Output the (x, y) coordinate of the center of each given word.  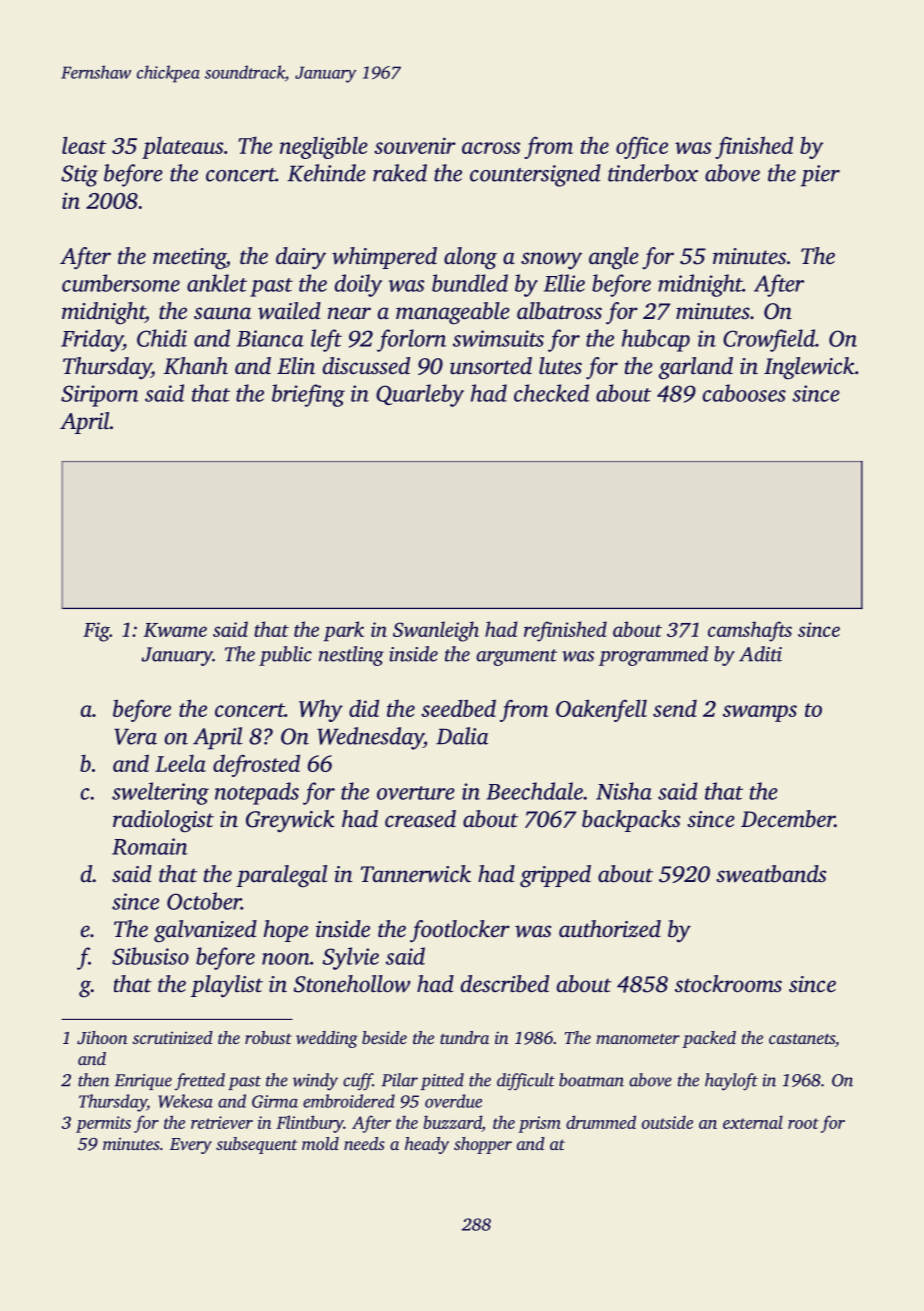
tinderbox (653, 173)
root (803, 1123)
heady (427, 1145)
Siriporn (100, 396)
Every (191, 1146)
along (470, 258)
